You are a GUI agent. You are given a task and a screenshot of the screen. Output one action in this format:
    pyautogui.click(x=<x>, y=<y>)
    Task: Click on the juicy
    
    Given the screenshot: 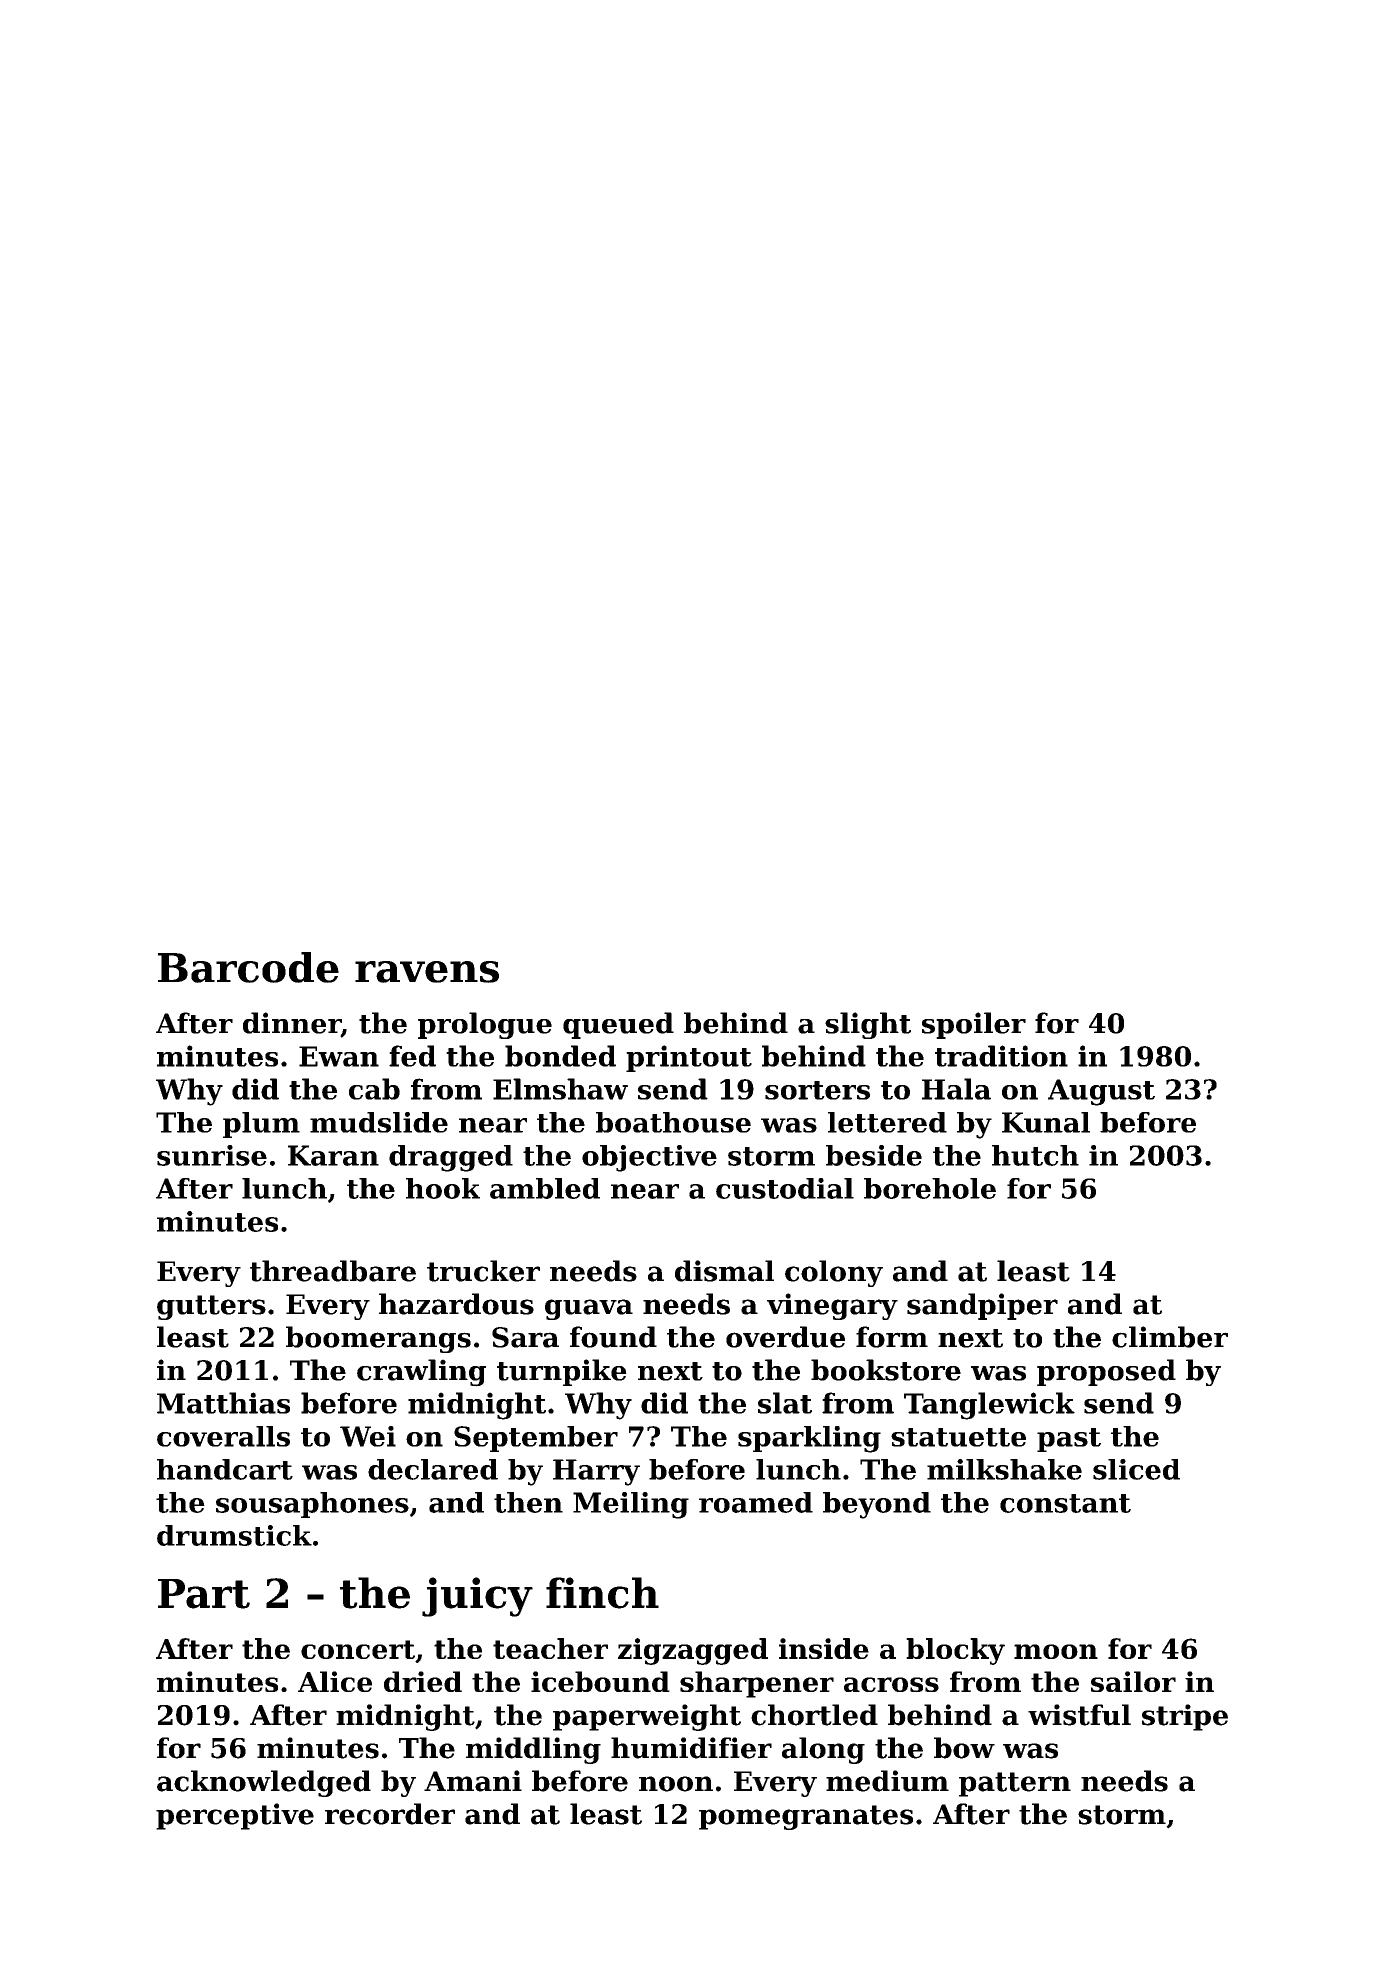 What is the action you would take?
    pyautogui.click(x=477, y=1597)
